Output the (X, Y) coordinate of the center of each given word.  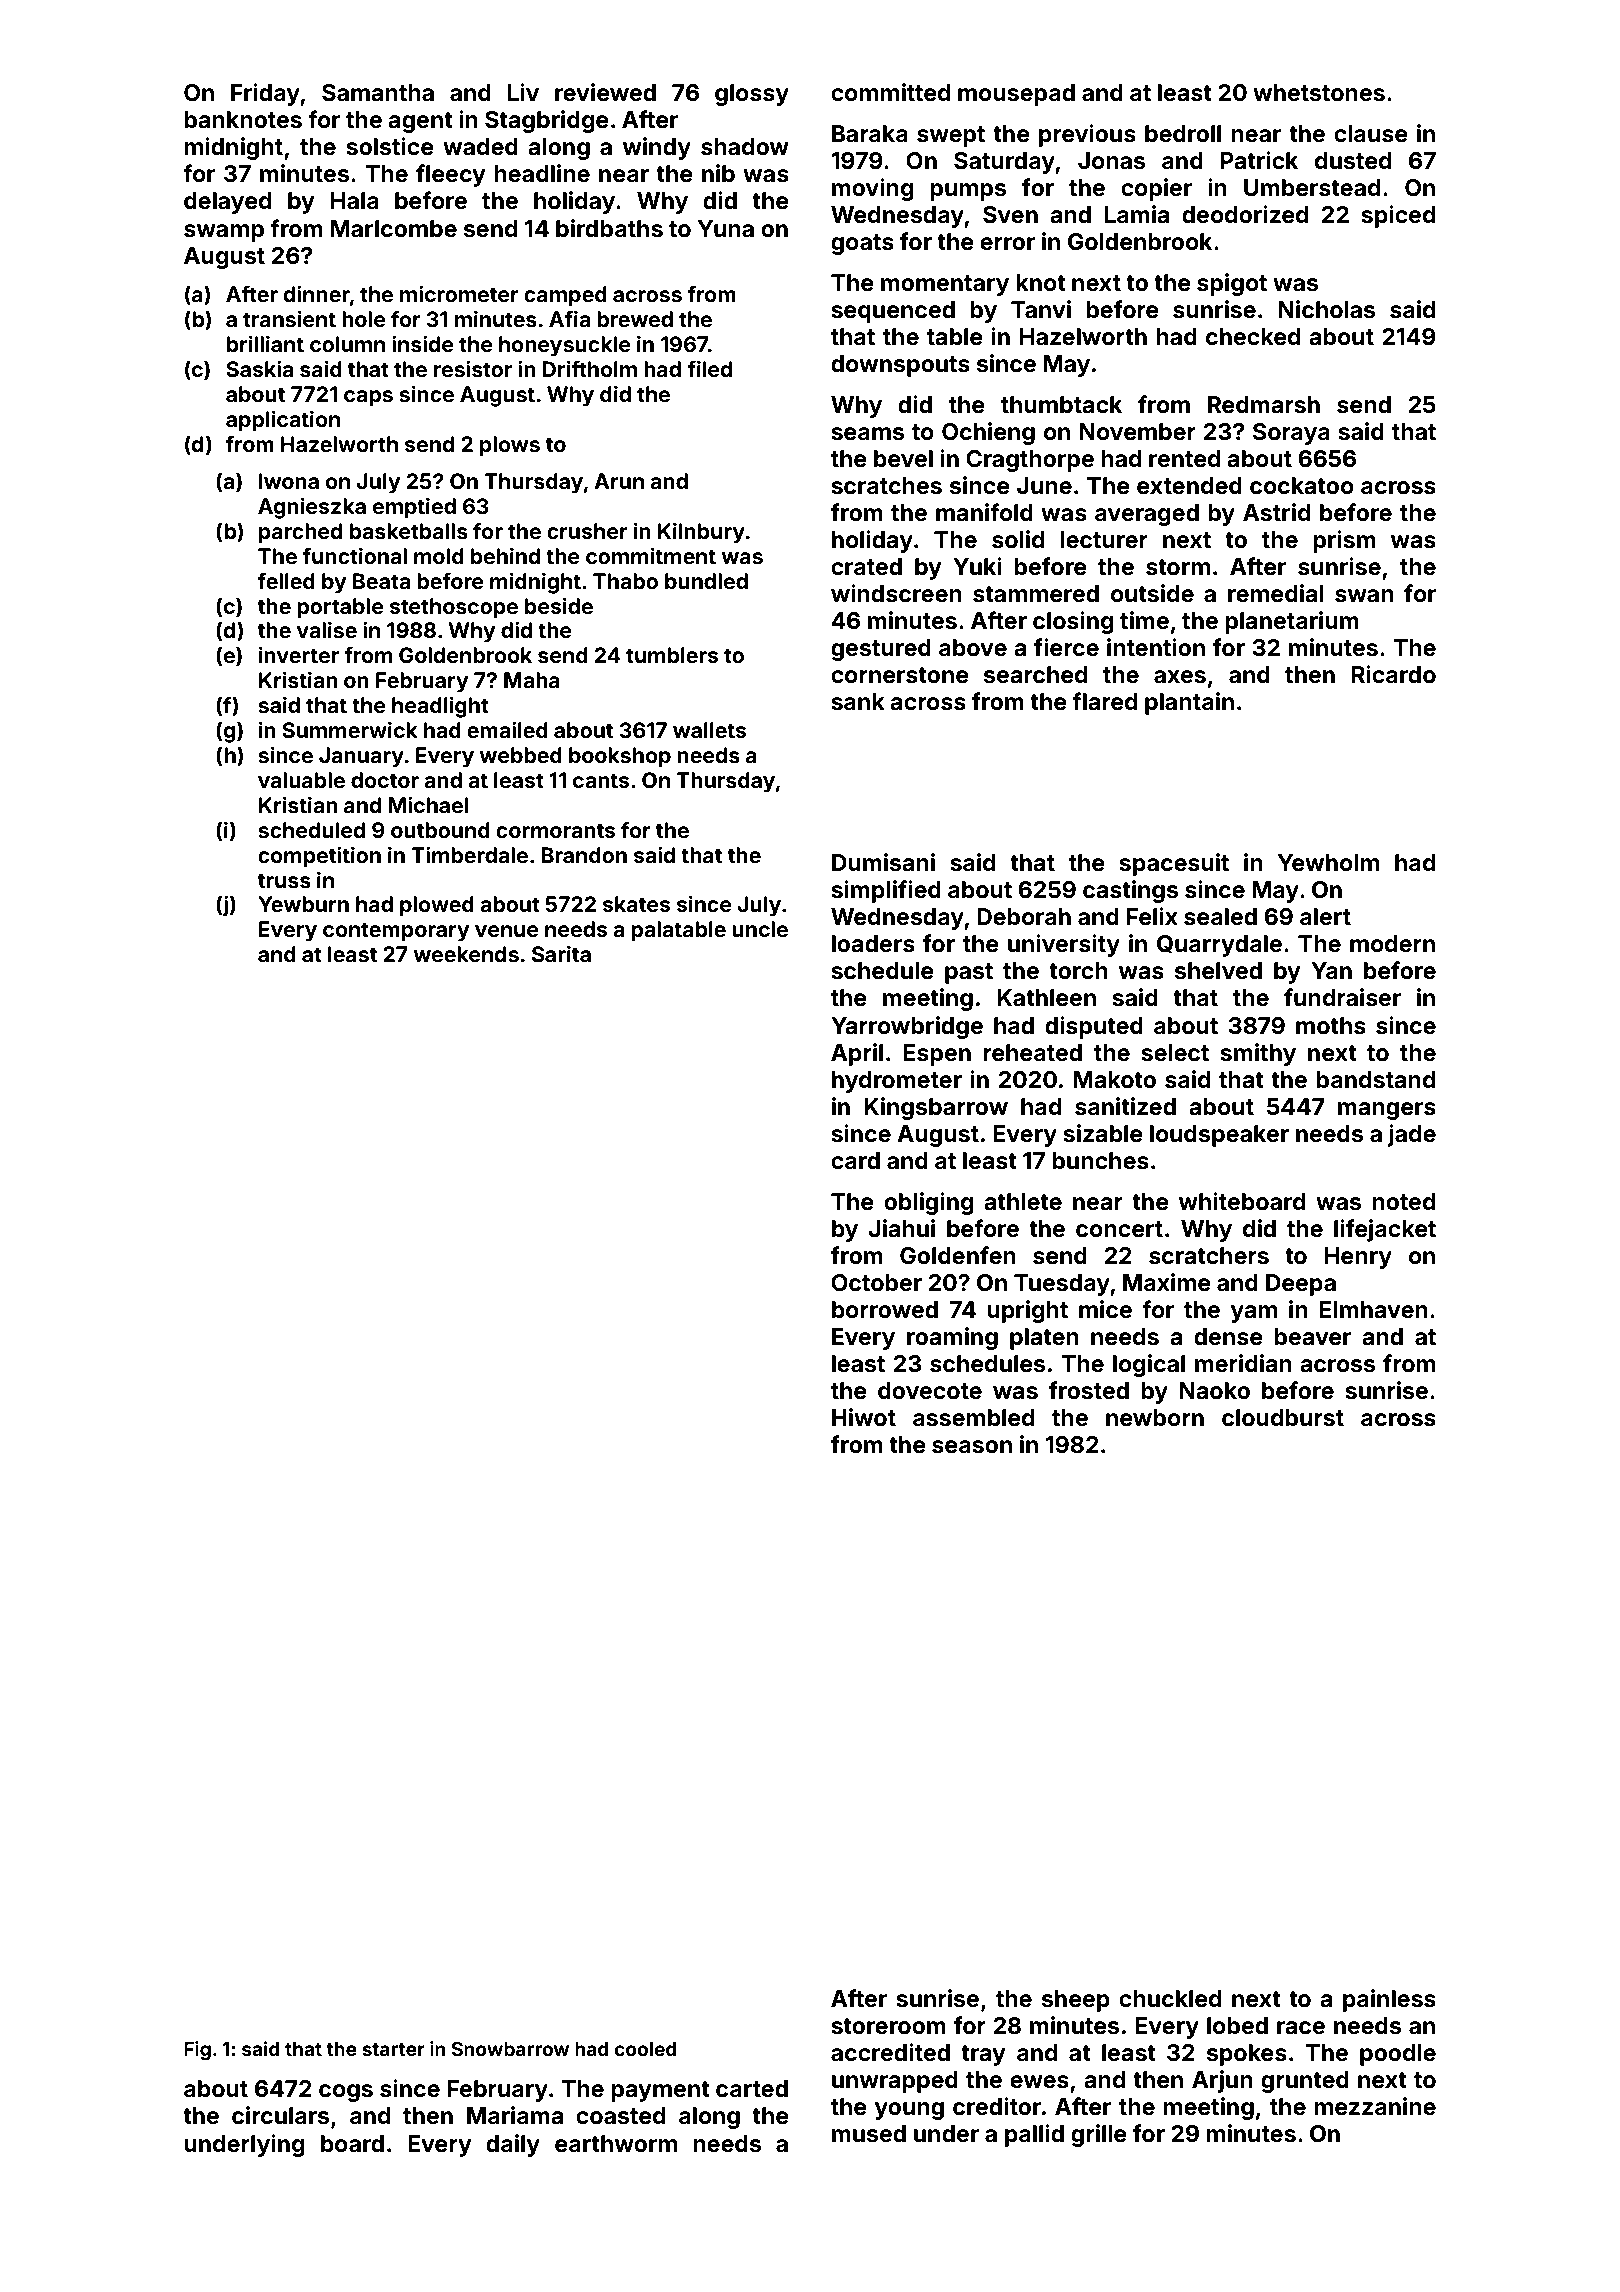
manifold (984, 512)
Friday (265, 94)
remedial (1276, 593)
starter (393, 2049)
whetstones (1319, 93)
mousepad (1016, 95)
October (876, 1283)
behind (505, 555)
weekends (466, 954)
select (1175, 1053)
